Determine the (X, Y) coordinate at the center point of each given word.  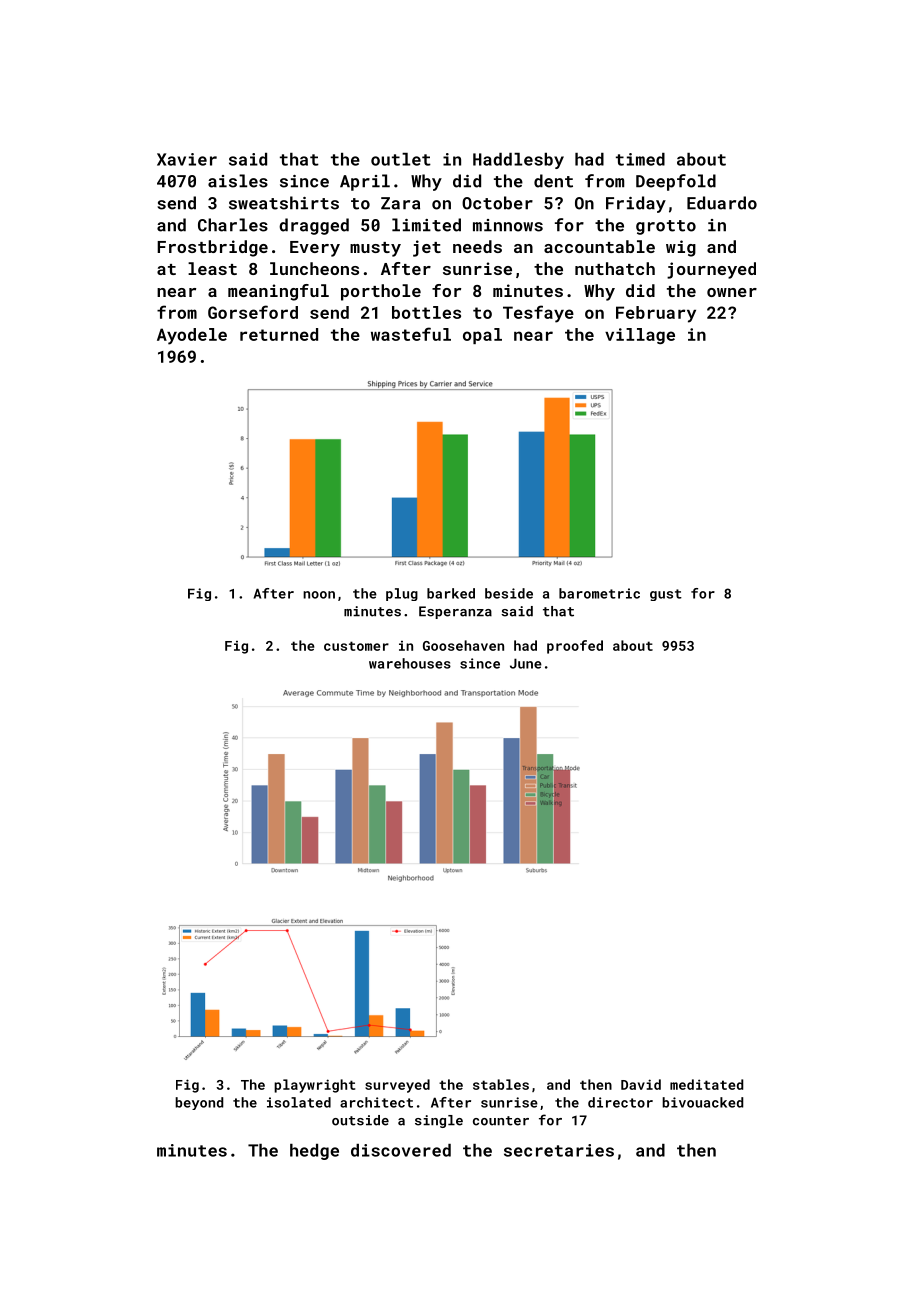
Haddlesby (518, 161)
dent (553, 181)
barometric (599, 593)
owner (732, 292)
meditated (706, 1084)
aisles (238, 181)
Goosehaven (463, 645)
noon (319, 595)
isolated (299, 1102)
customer (356, 646)
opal (482, 336)
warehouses (410, 663)
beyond (199, 1103)
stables (501, 1084)
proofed (575, 647)
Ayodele (192, 336)
